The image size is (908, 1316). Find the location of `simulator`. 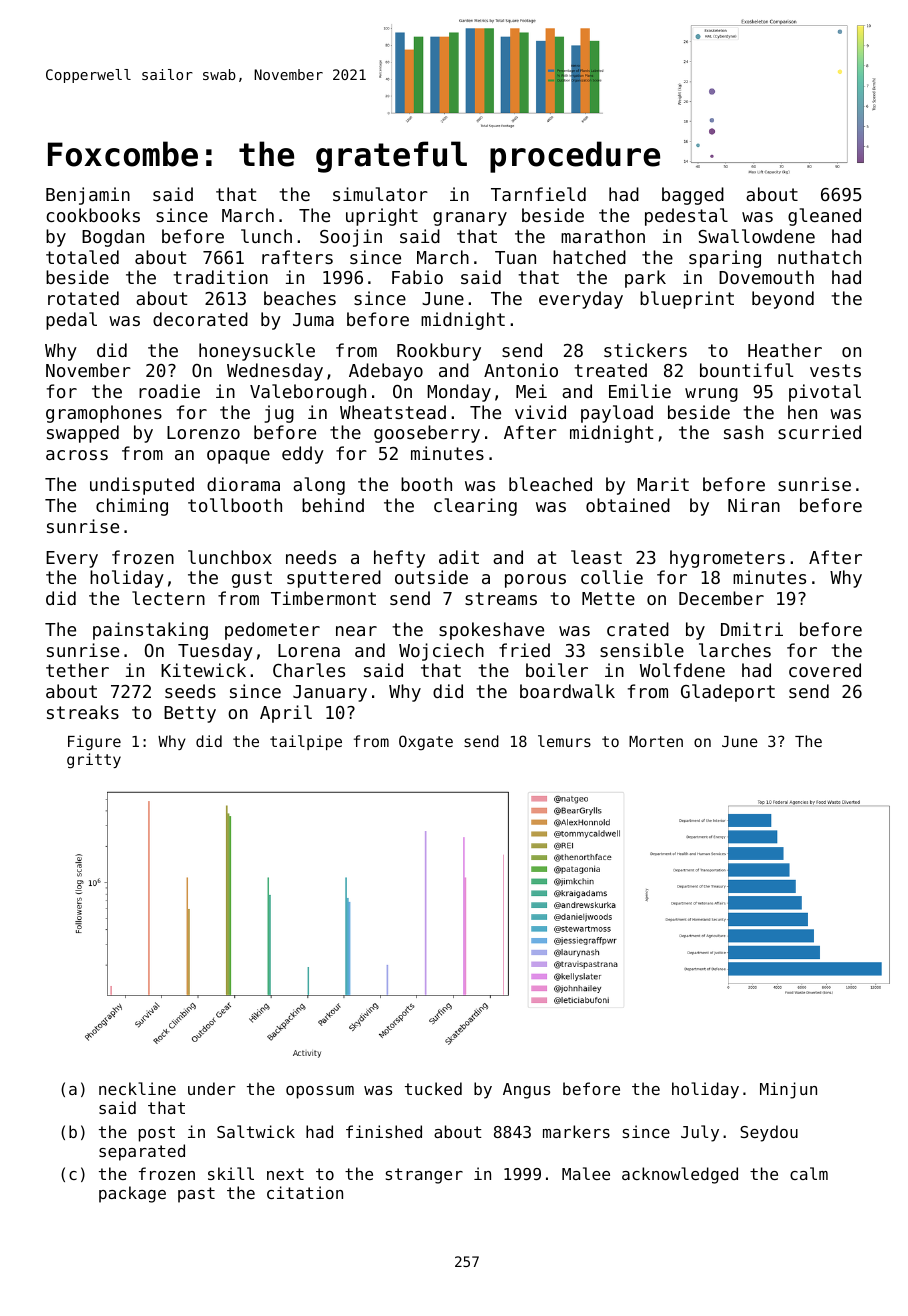

simulator is located at coordinates (380, 194).
